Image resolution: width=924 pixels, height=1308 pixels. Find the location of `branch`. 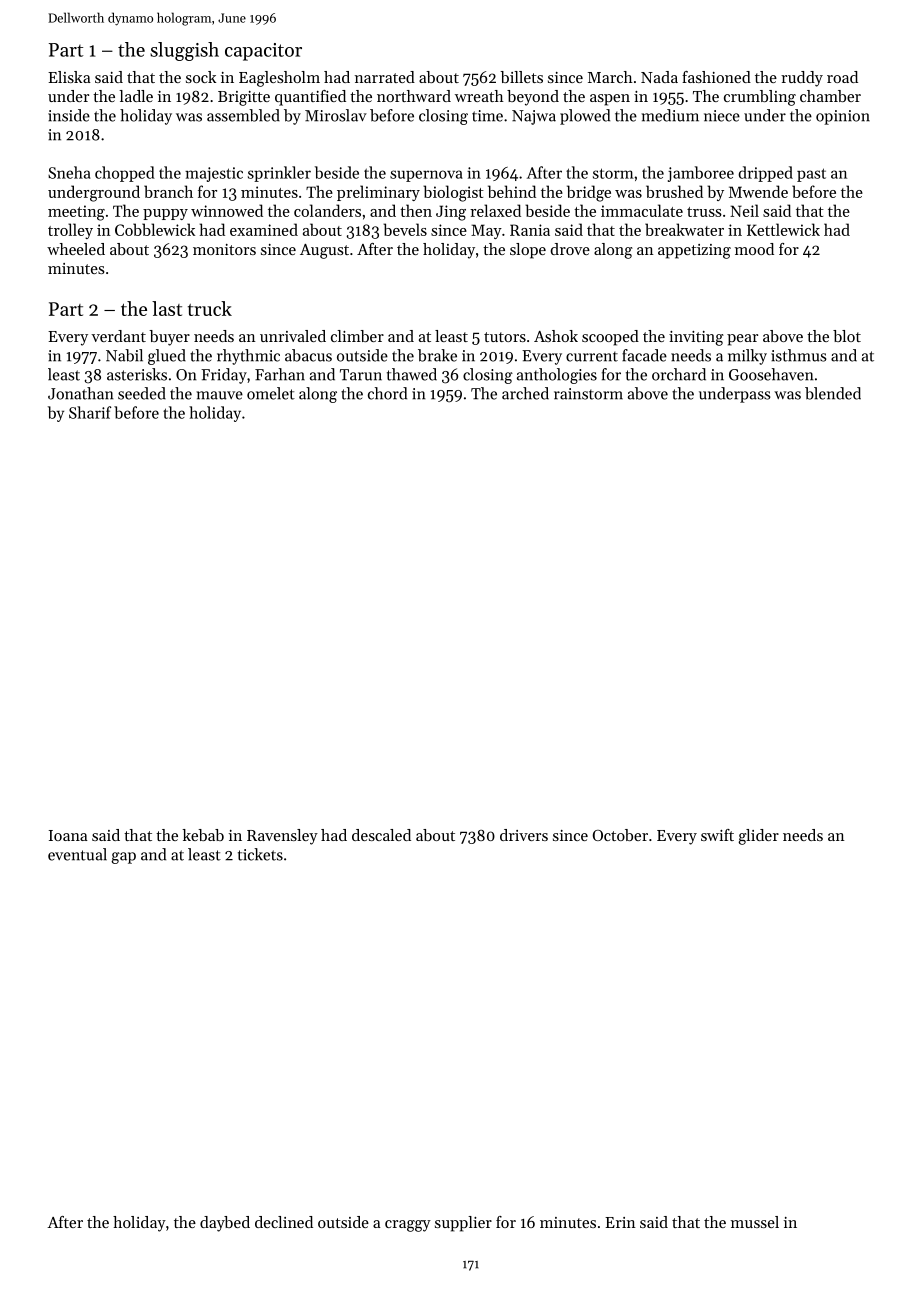

branch is located at coordinates (168, 191).
